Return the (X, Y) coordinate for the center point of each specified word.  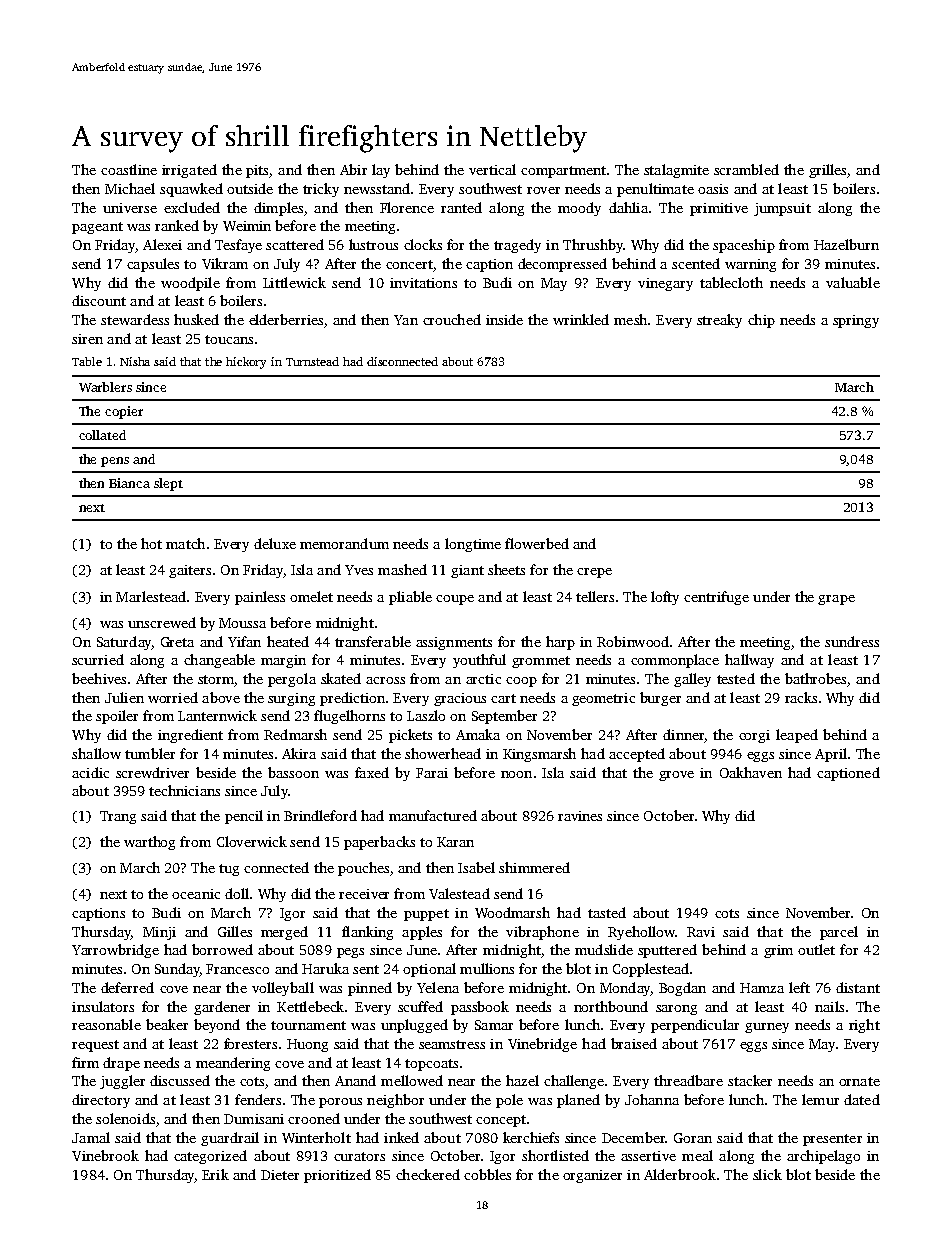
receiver (364, 894)
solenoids (125, 1118)
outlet (816, 949)
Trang (118, 817)
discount (99, 300)
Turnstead (312, 361)
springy (856, 321)
